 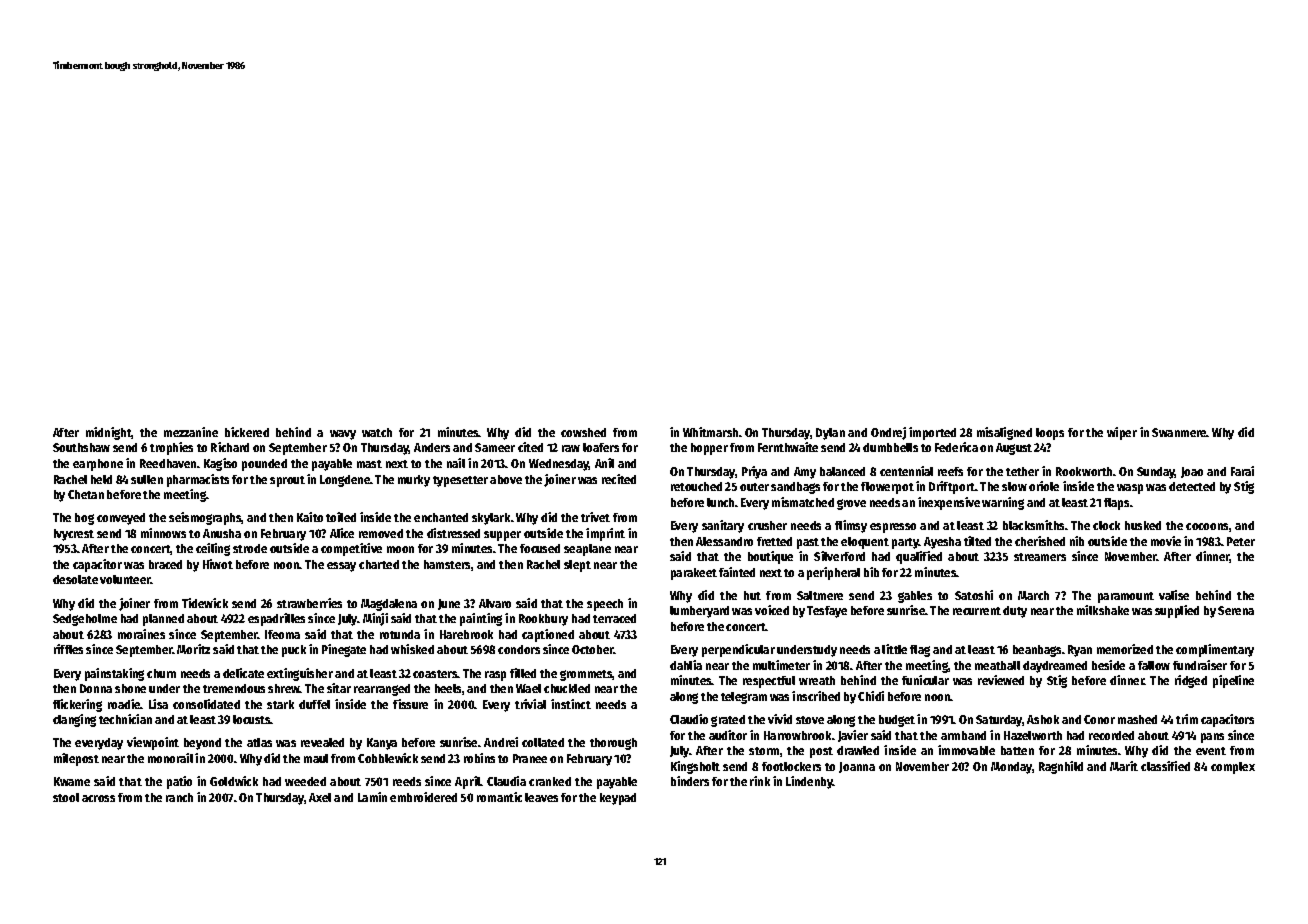 I want to click on lumberyard, so click(x=699, y=612).
